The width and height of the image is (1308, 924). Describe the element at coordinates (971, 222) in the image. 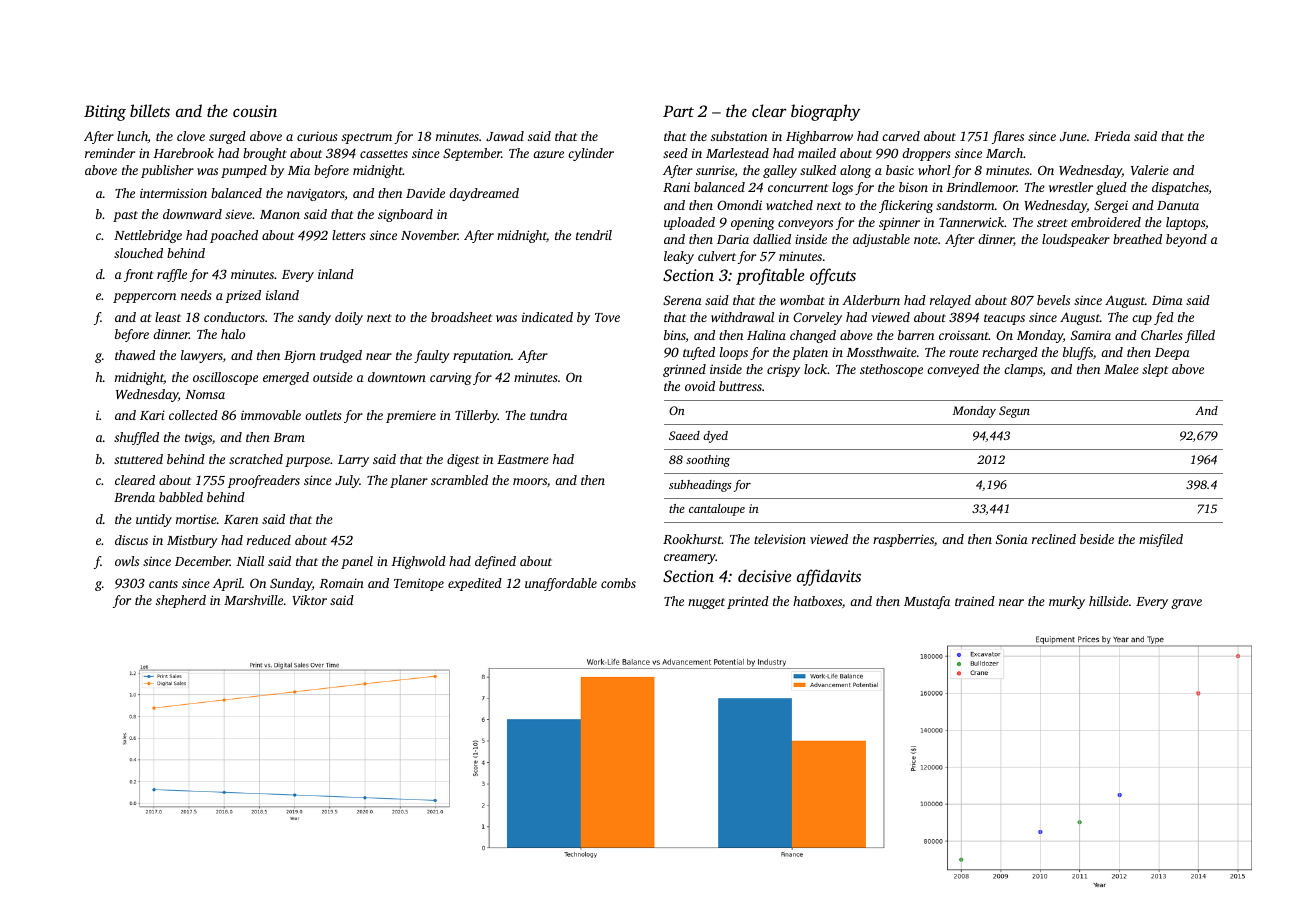

I see `Tannerwick` at that location.
